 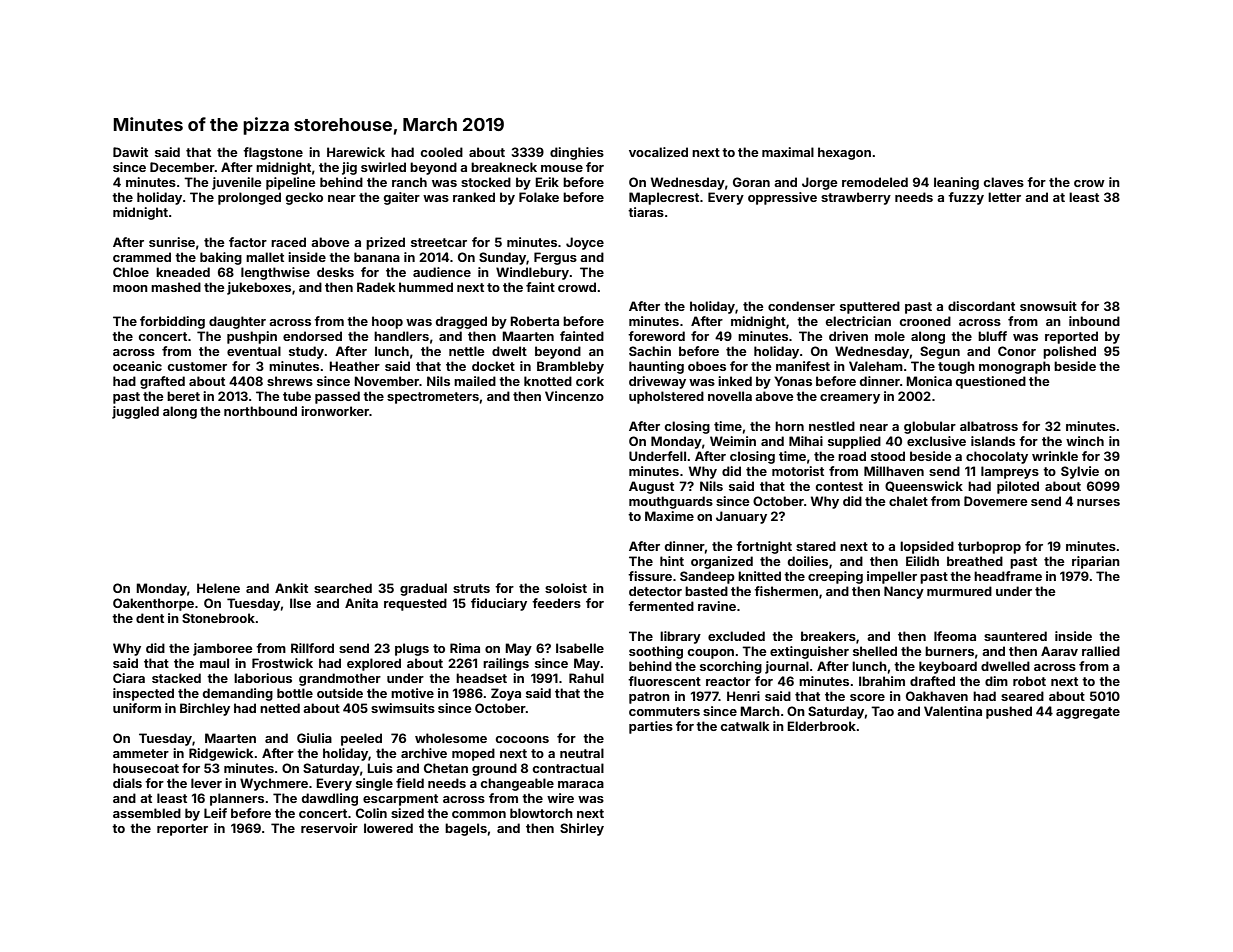 What do you see at coordinates (130, 288) in the page?
I see `moon` at bounding box center [130, 288].
